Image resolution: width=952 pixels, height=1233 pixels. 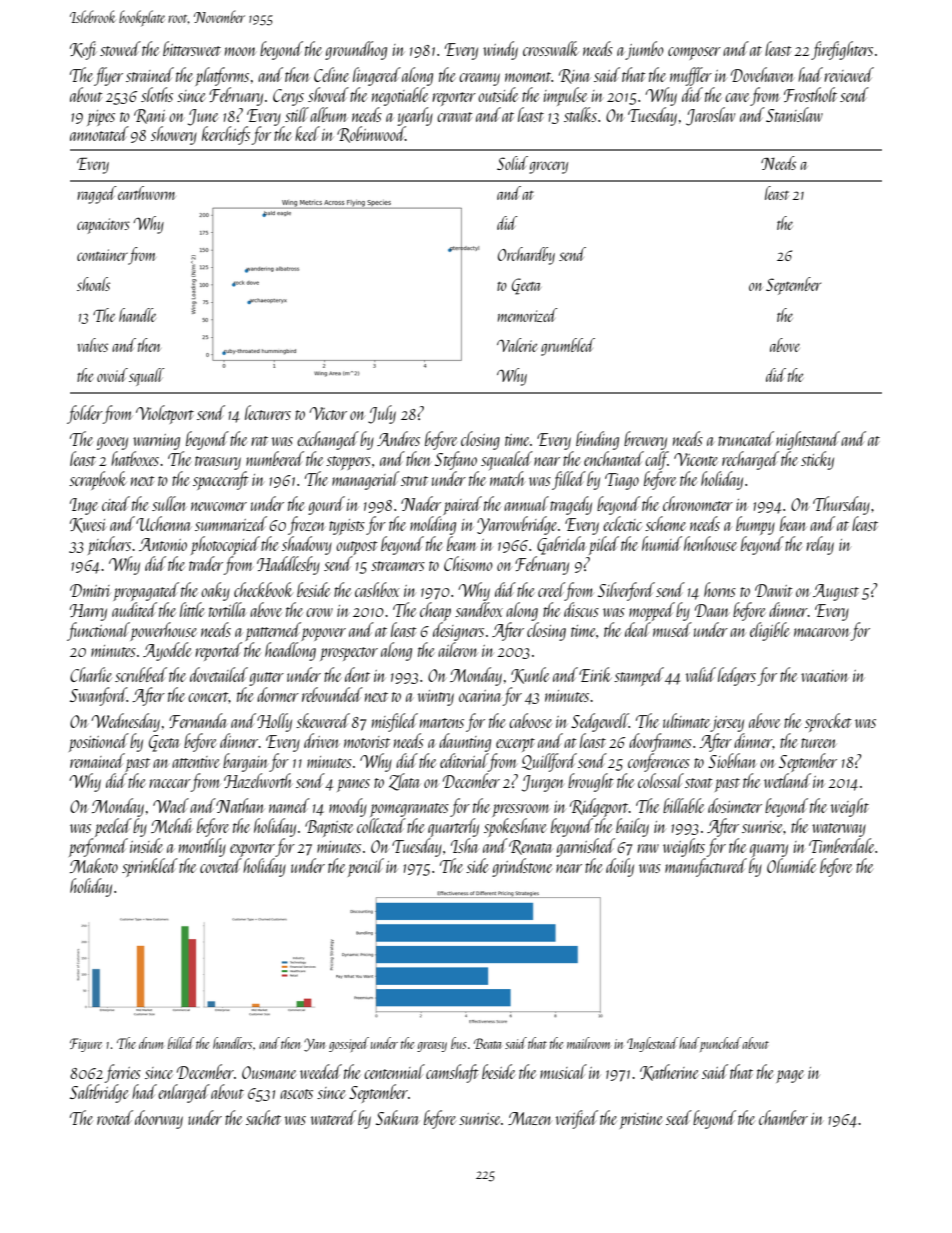 I want to click on grindstone, so click(x=522, y=867).
